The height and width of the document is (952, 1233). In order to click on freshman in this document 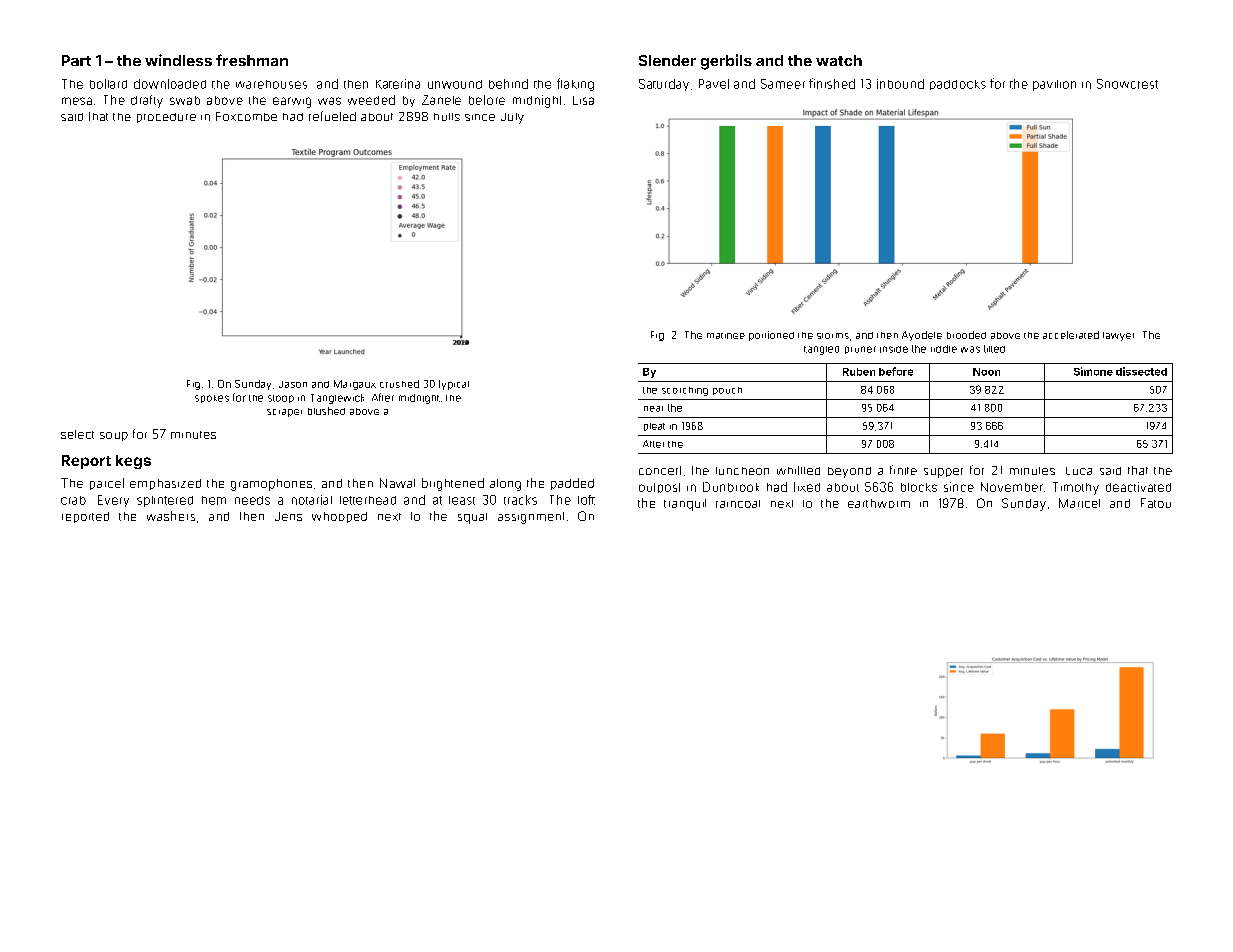, I will do `click(252, 60)`.
